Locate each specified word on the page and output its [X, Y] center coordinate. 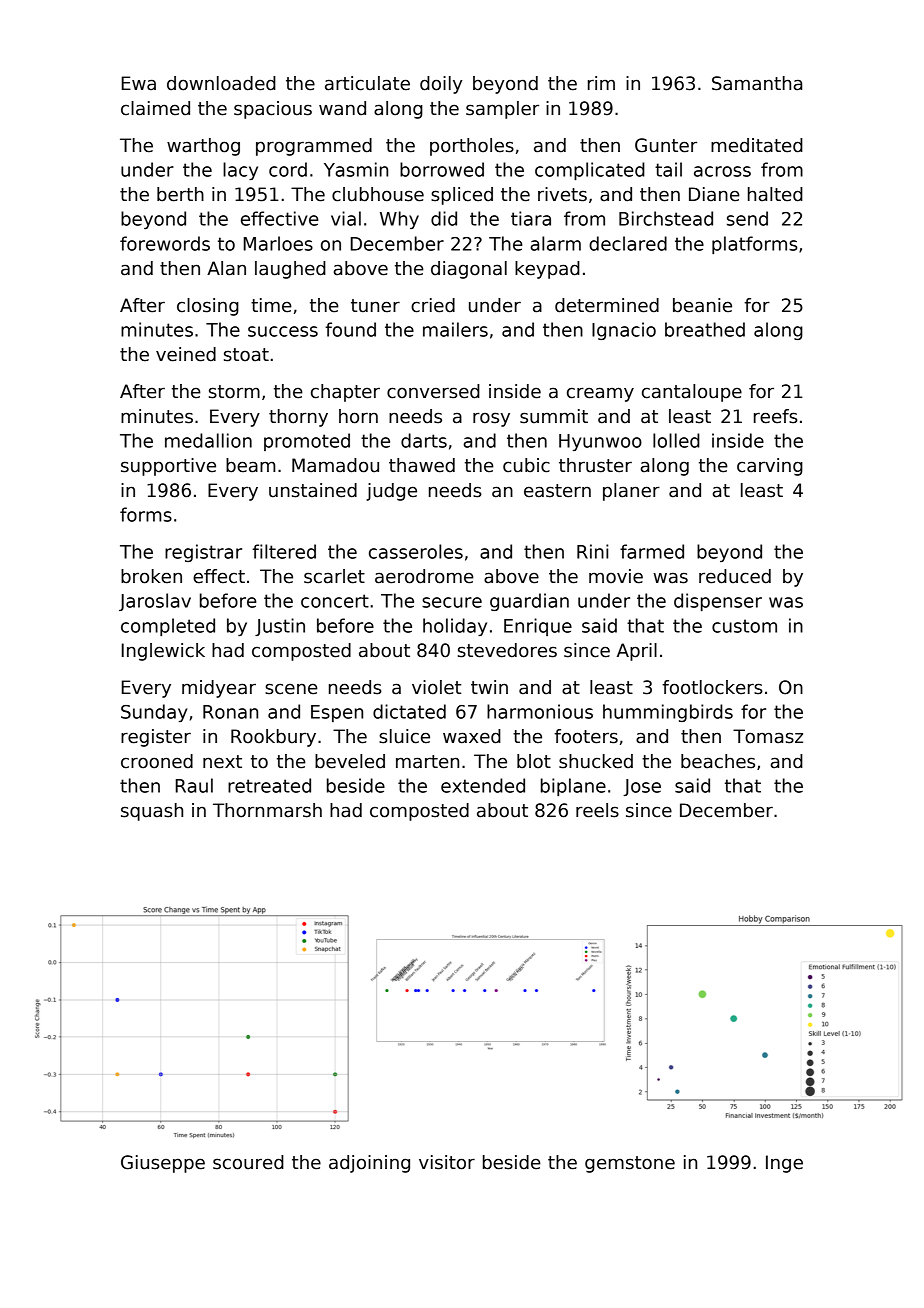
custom [744, 626]
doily [441, 85]
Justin [280, 627]
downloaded [221, 83]
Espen [337, 713]
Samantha [757, 83]
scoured [248, 1162]
